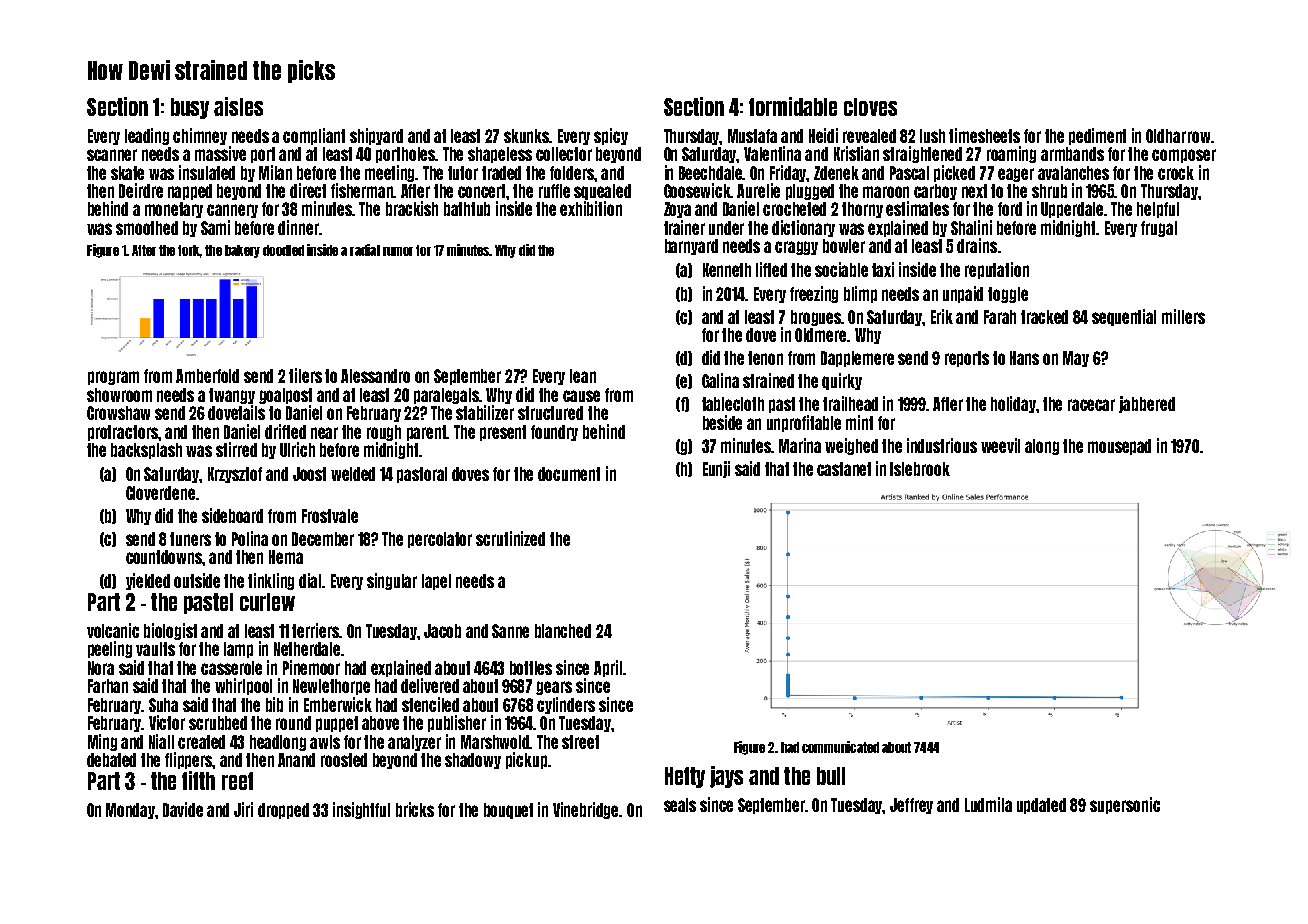  I want to click on Frostvale, so click(330, 516).
